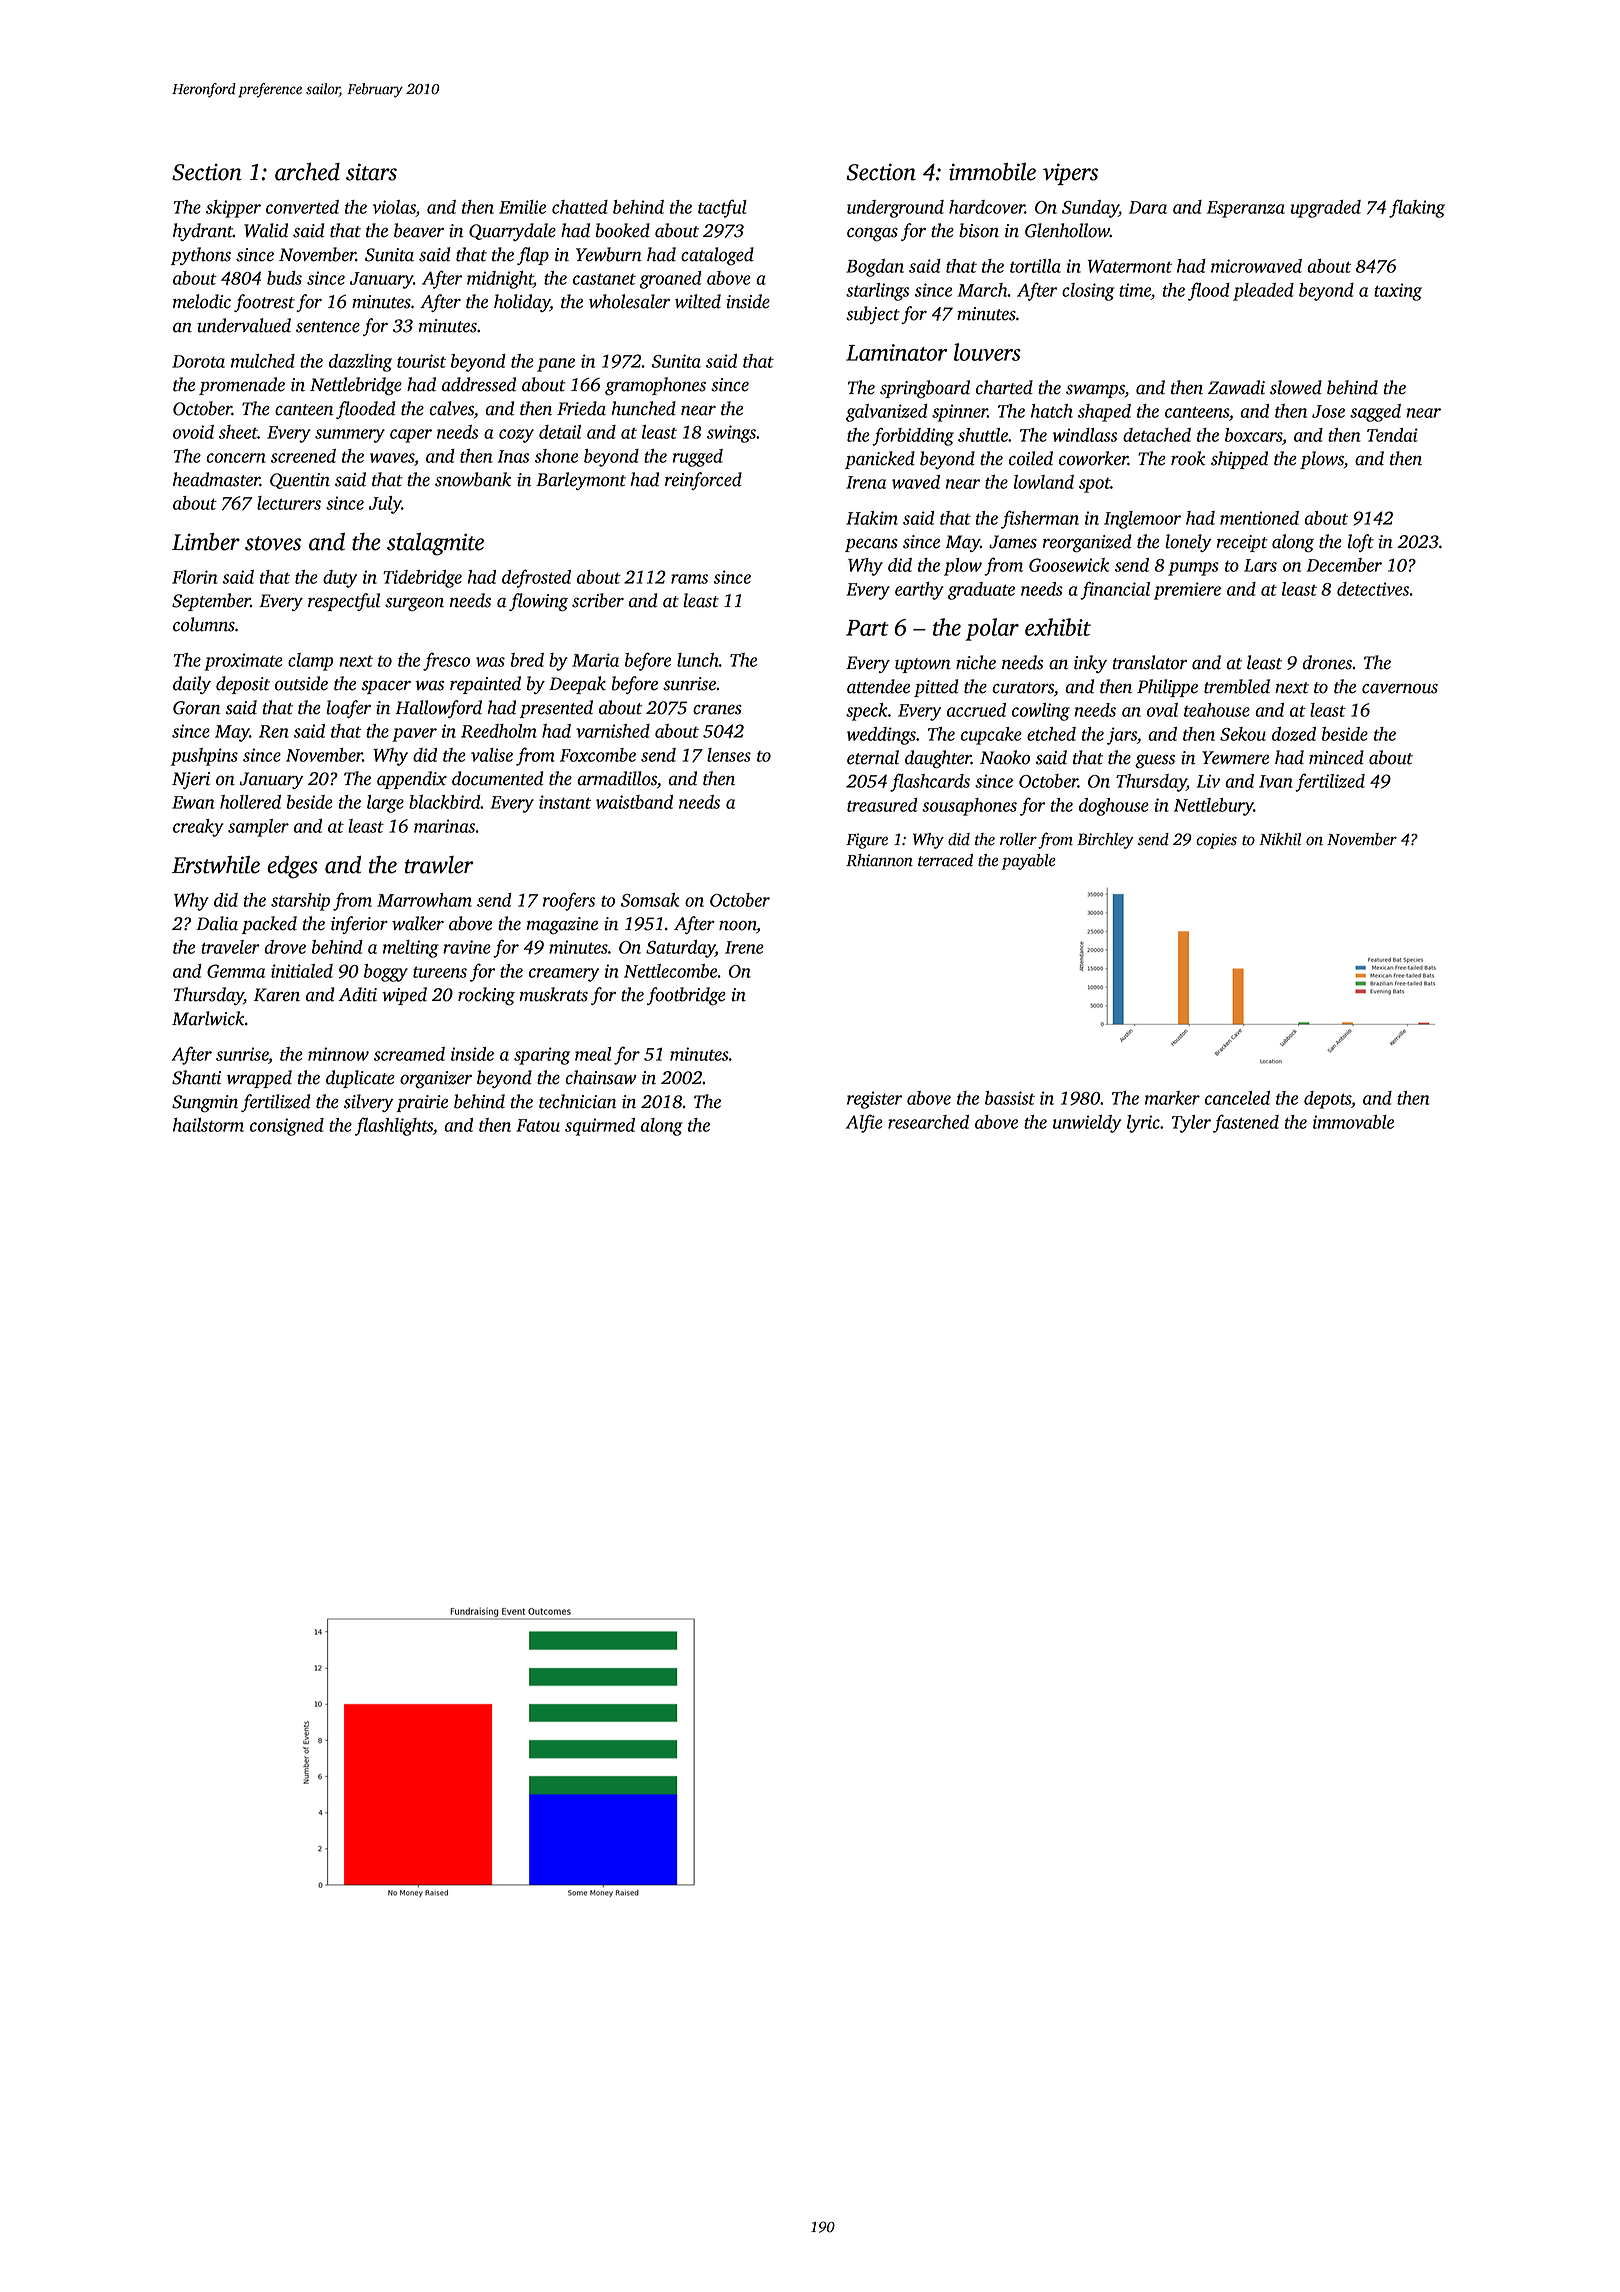 The height and width of the screenshot is (2292, 1620). What do you see at coordinates (1417, 208) in the screenshot?
I see `flaking` at bounding box center [1417, 208].
